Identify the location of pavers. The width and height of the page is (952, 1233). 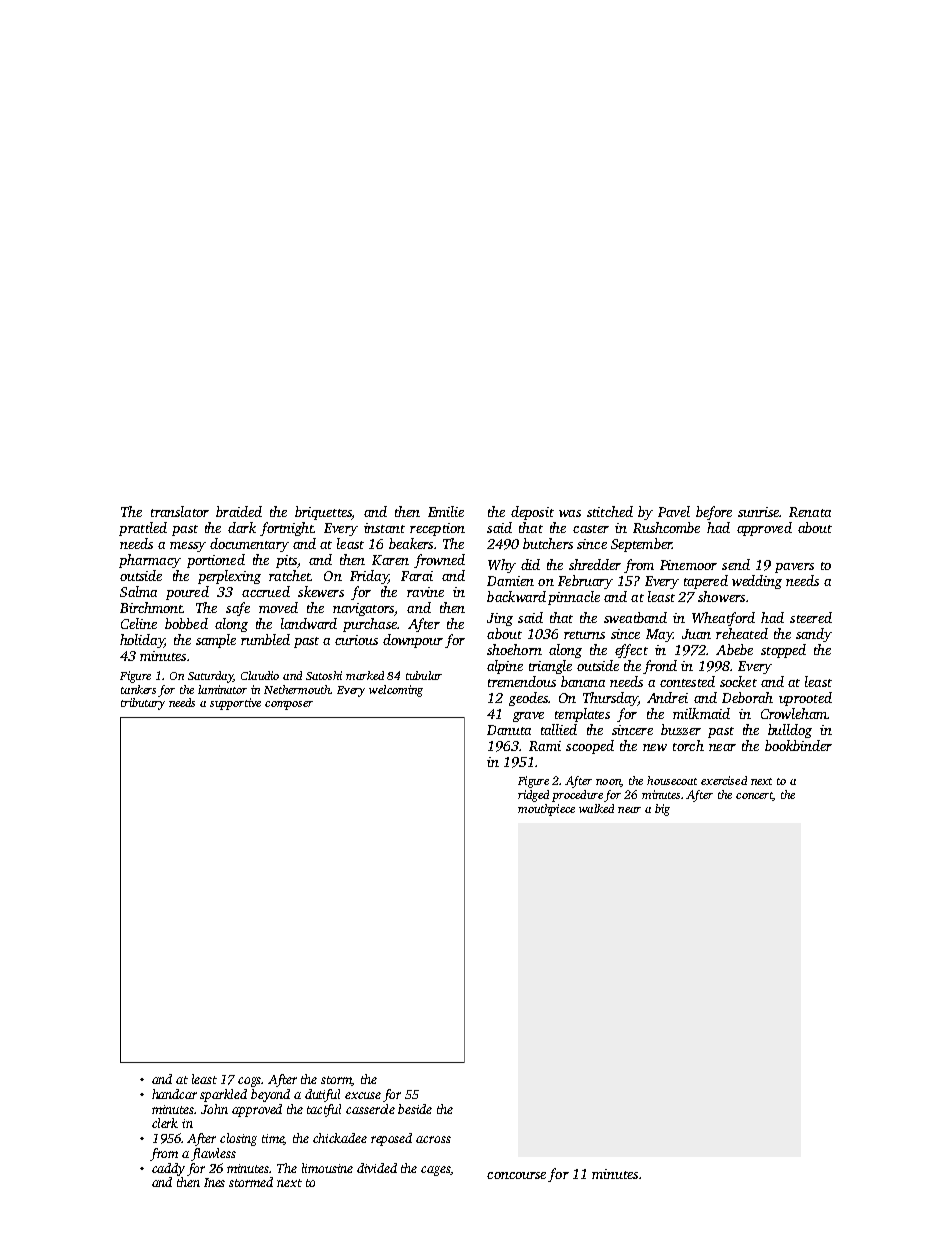
(794, 568).
